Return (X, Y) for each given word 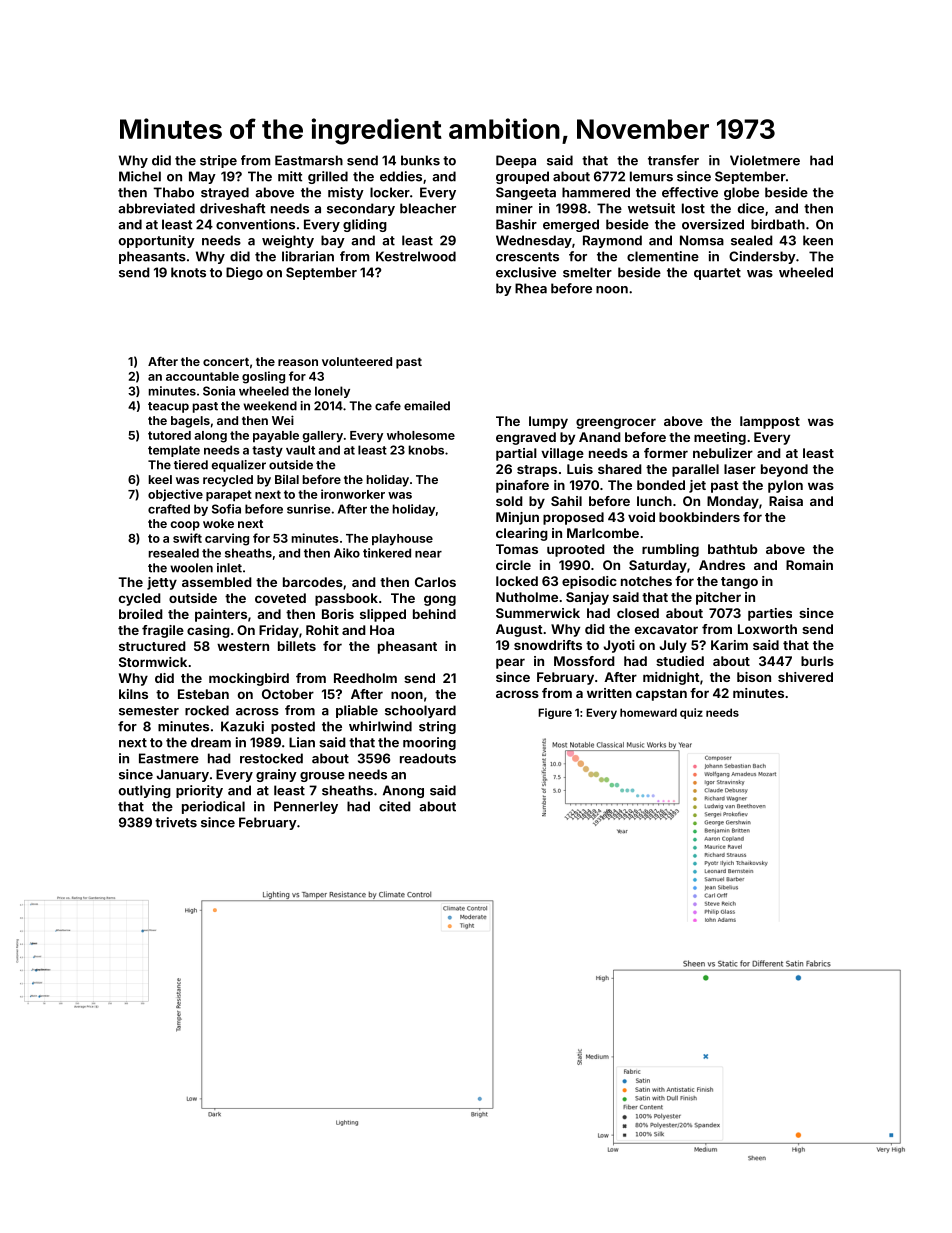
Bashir (516, 224)
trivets (176, 822)
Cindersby (762, 257)
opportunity (157, 241)
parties (770, 614)
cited (395, 806)
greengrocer (616, 423)
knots (188, 272)
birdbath (778, 224)
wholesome (421, 435)
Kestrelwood (416, 256)
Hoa (382, 630)
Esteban (203, 694)
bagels (190, 422)
